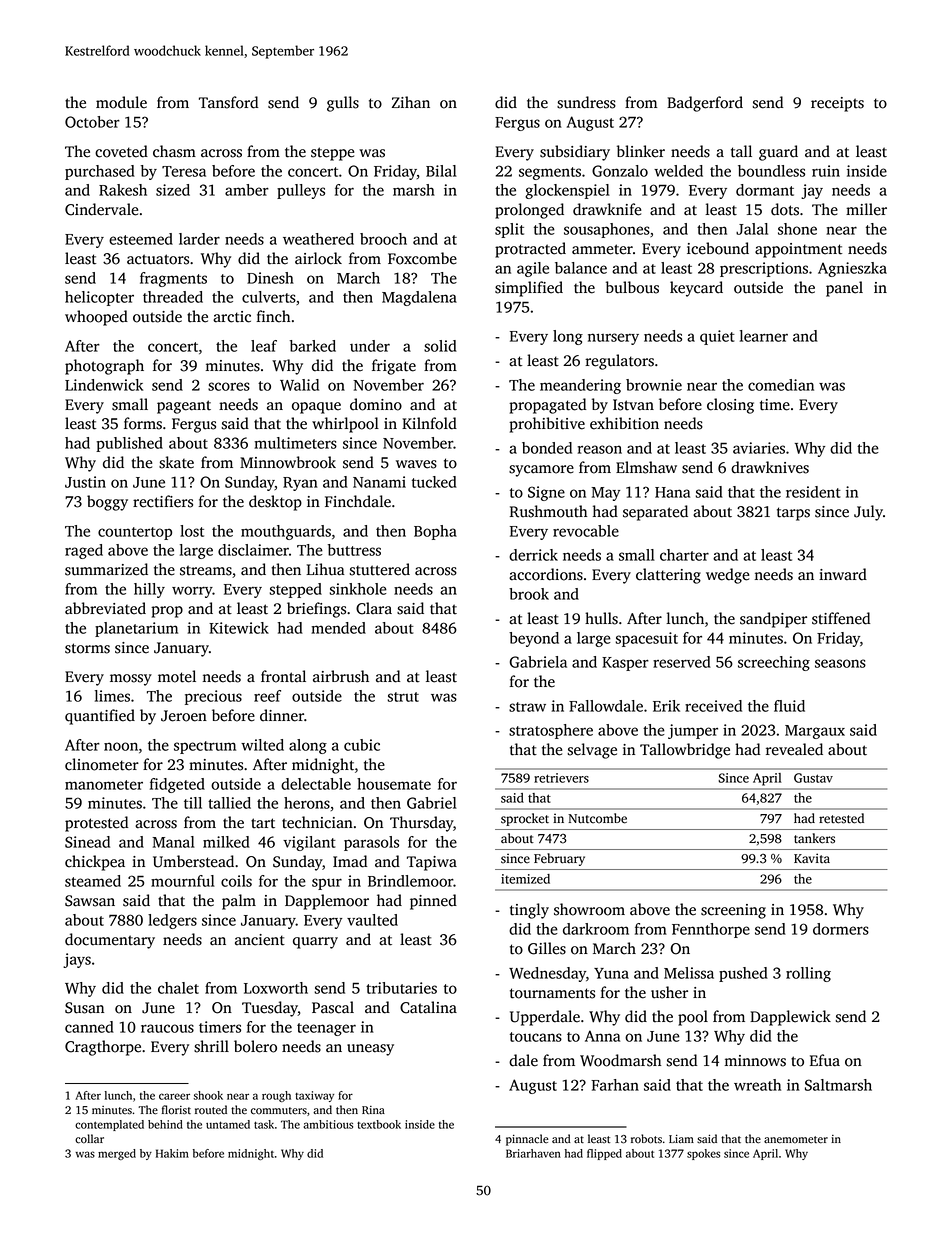 Image resolution: width=952 pixels, height=1233 pixels. What do you see at coordinates (184, 716) in the screenshot?
I see `Jeroen` at bounding box center [184, 716].
